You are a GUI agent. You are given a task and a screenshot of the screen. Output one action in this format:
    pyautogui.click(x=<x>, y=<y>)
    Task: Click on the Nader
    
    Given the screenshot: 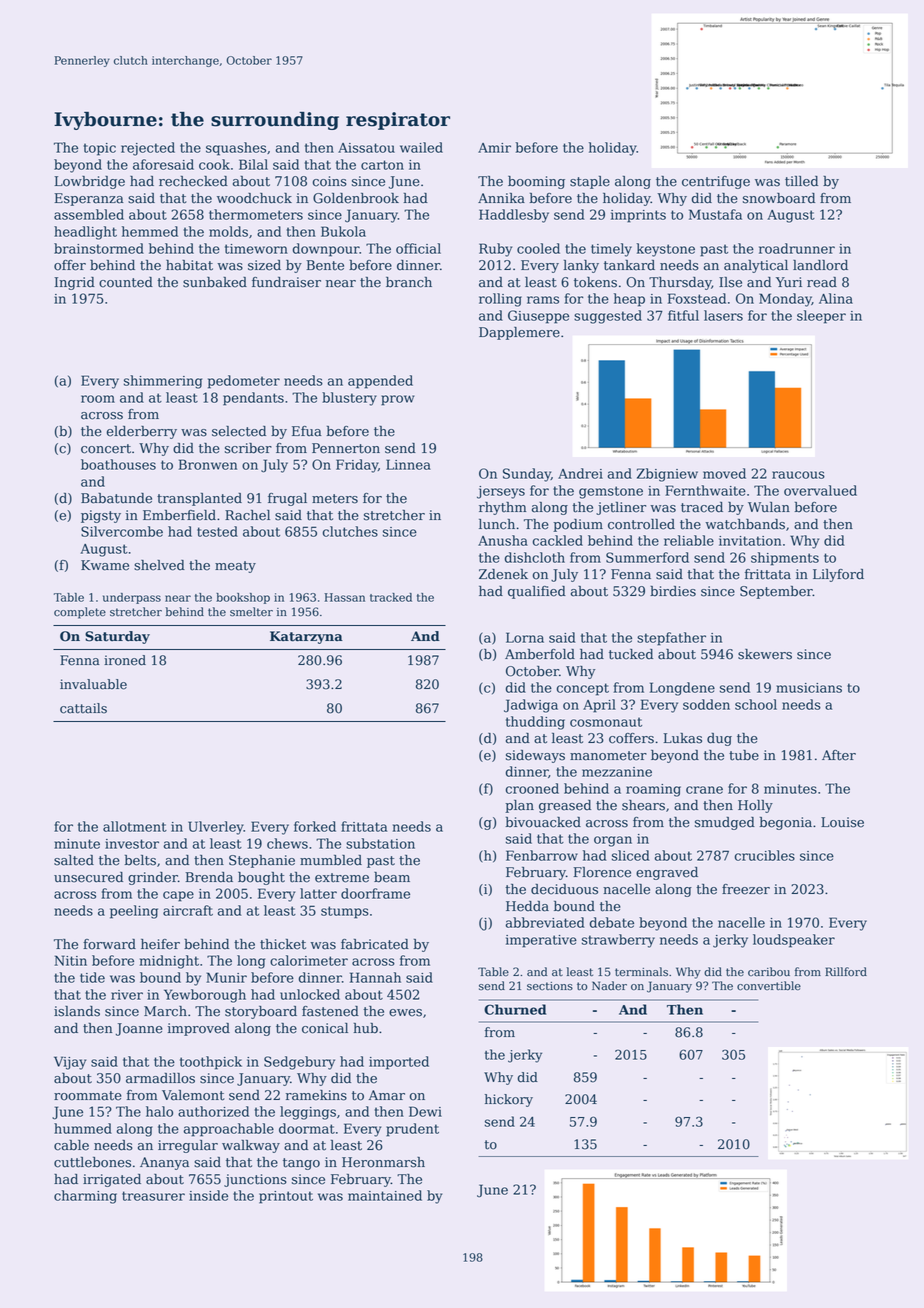 What is the action you would take?
    pyautogui.click(x=609, y=986)
